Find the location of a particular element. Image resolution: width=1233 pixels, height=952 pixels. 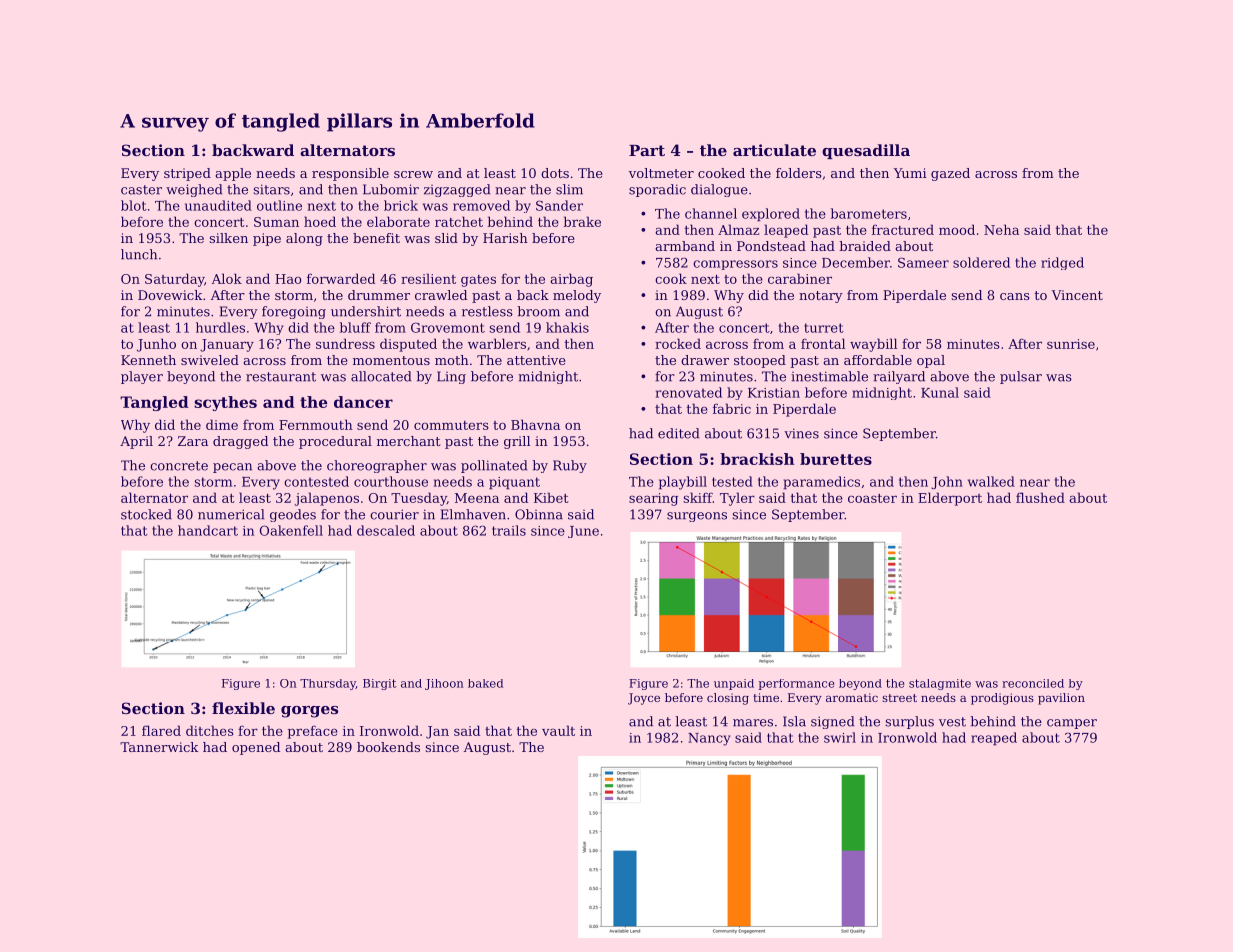

dots is located at coordinates (555, 173).
